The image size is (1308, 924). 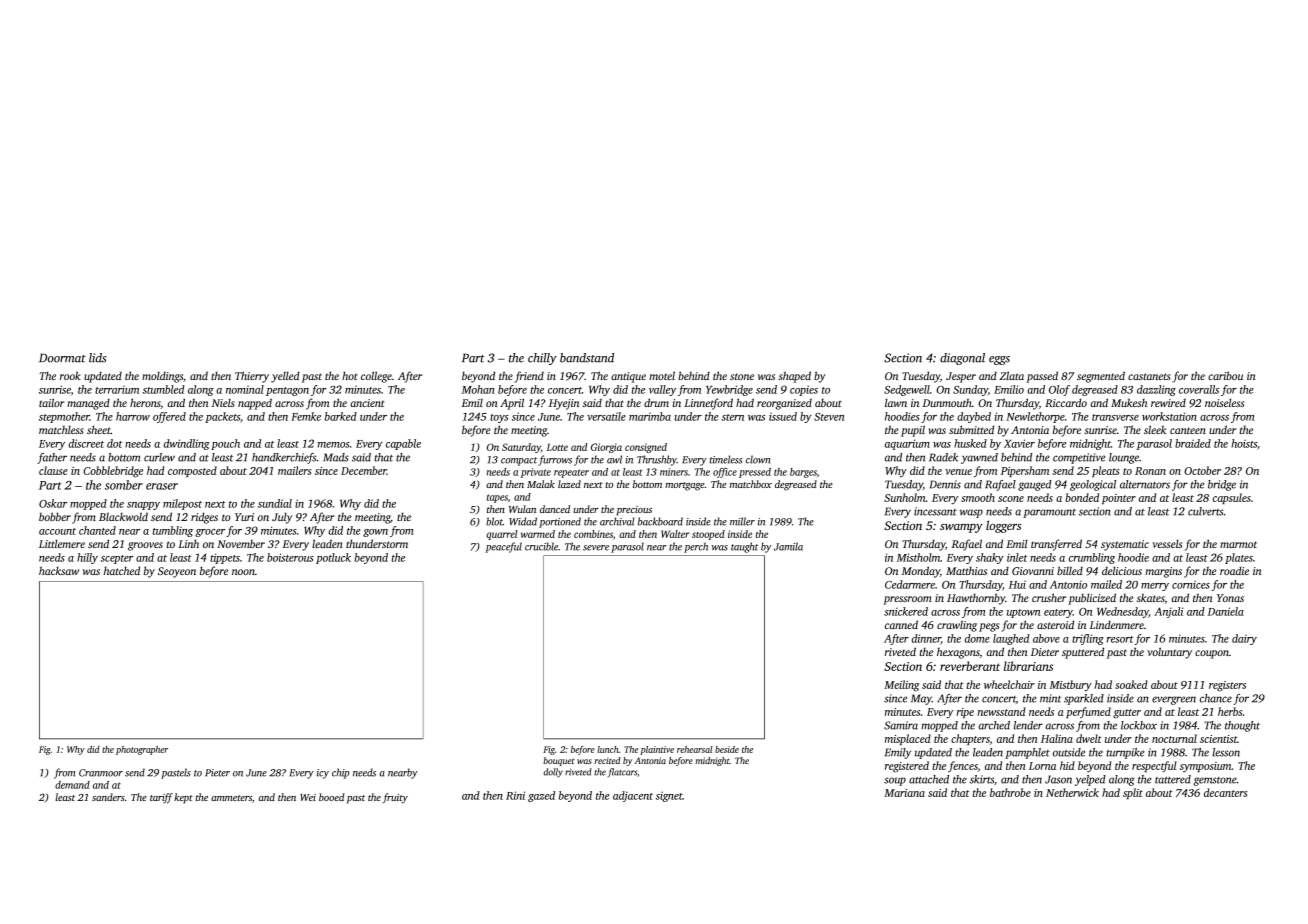 I want to click on Samira, so click(x=901, y=725).
